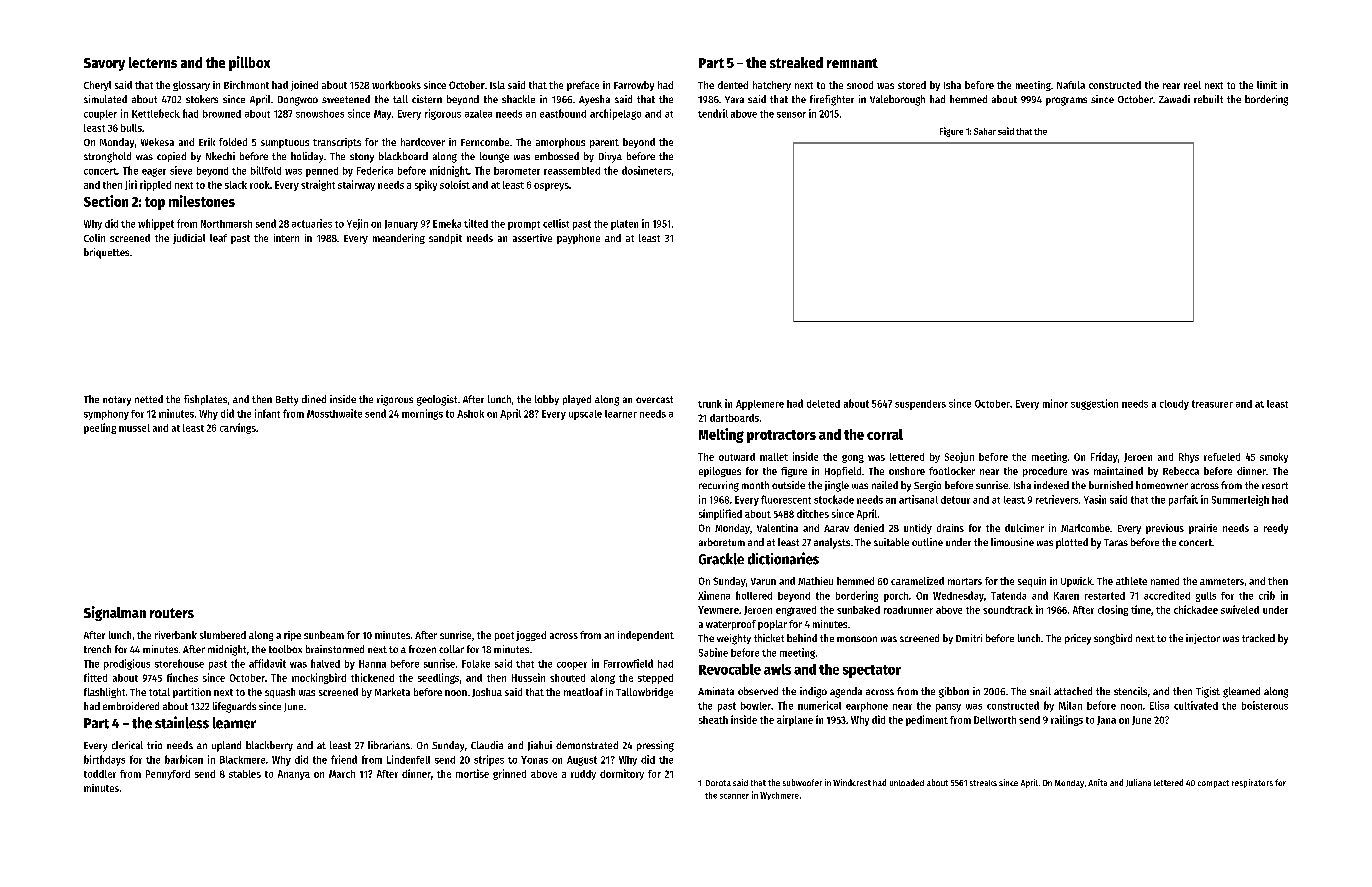 The height and width of the image is (887, 1372). I want to click on burnished, so click(1111, 485).
